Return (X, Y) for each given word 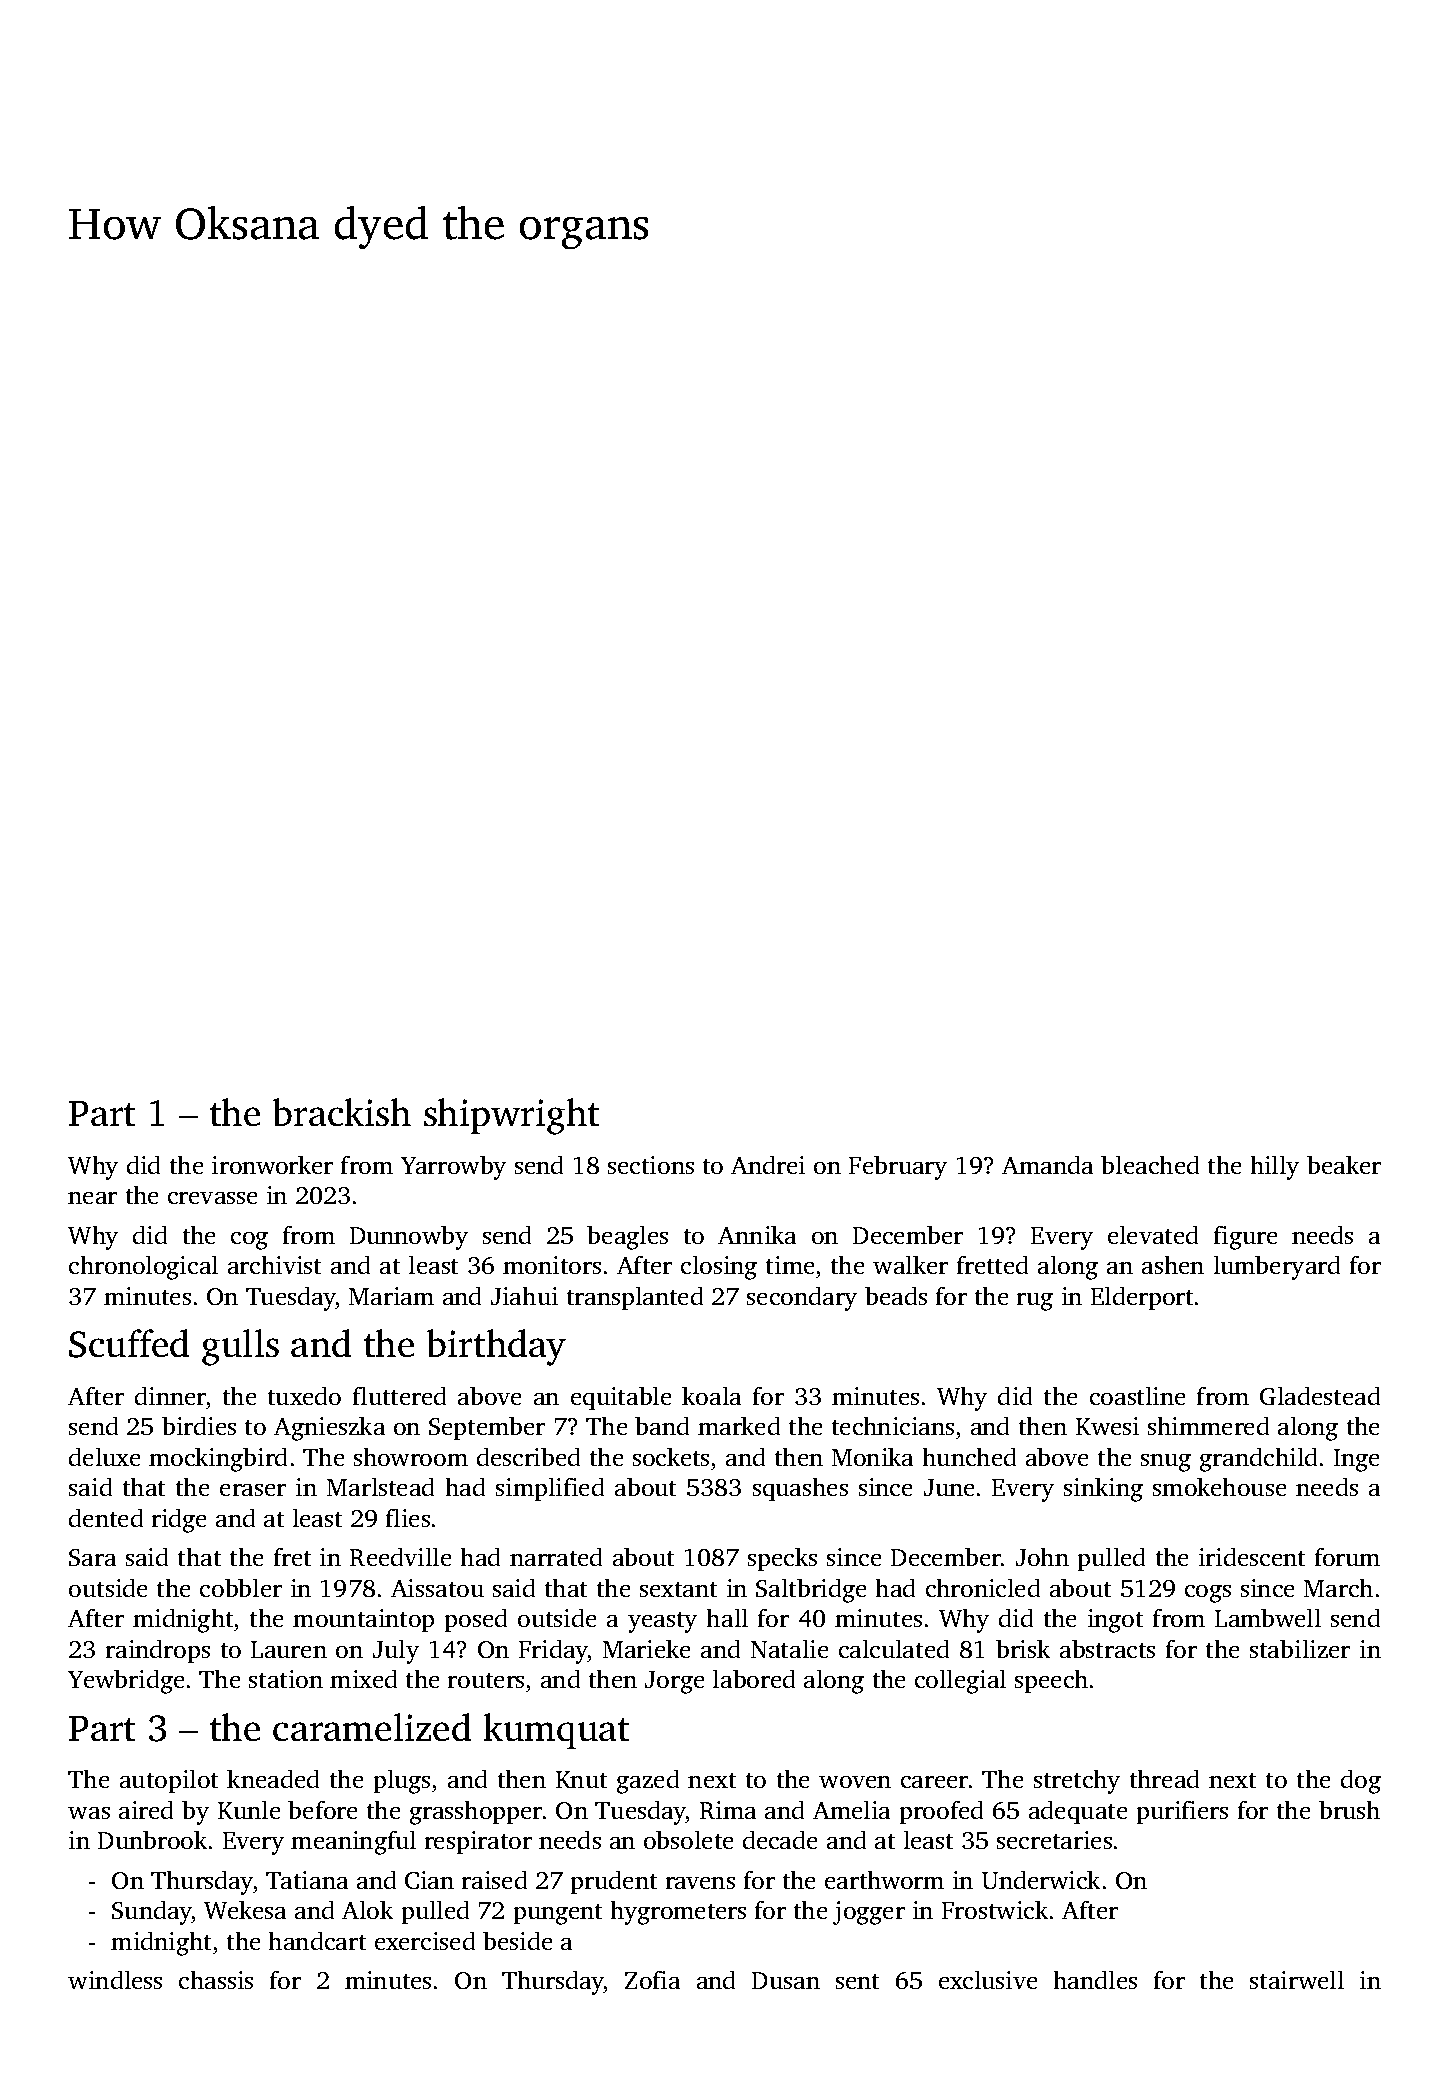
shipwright (511, 1116)
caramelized (372, 1727)
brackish (342, 1112)
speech (1051, 1681)
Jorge (674, 1682)
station (286, 1679)
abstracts (1107, 1649)
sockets (671, 1457)
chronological (143, 1268)
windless (115, 1980)
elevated (1153, 1235)
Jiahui (524, 1296)
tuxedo (304, 1396)
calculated (894, 1649)
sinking (1103, 1490)
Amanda (1047, 1165)
